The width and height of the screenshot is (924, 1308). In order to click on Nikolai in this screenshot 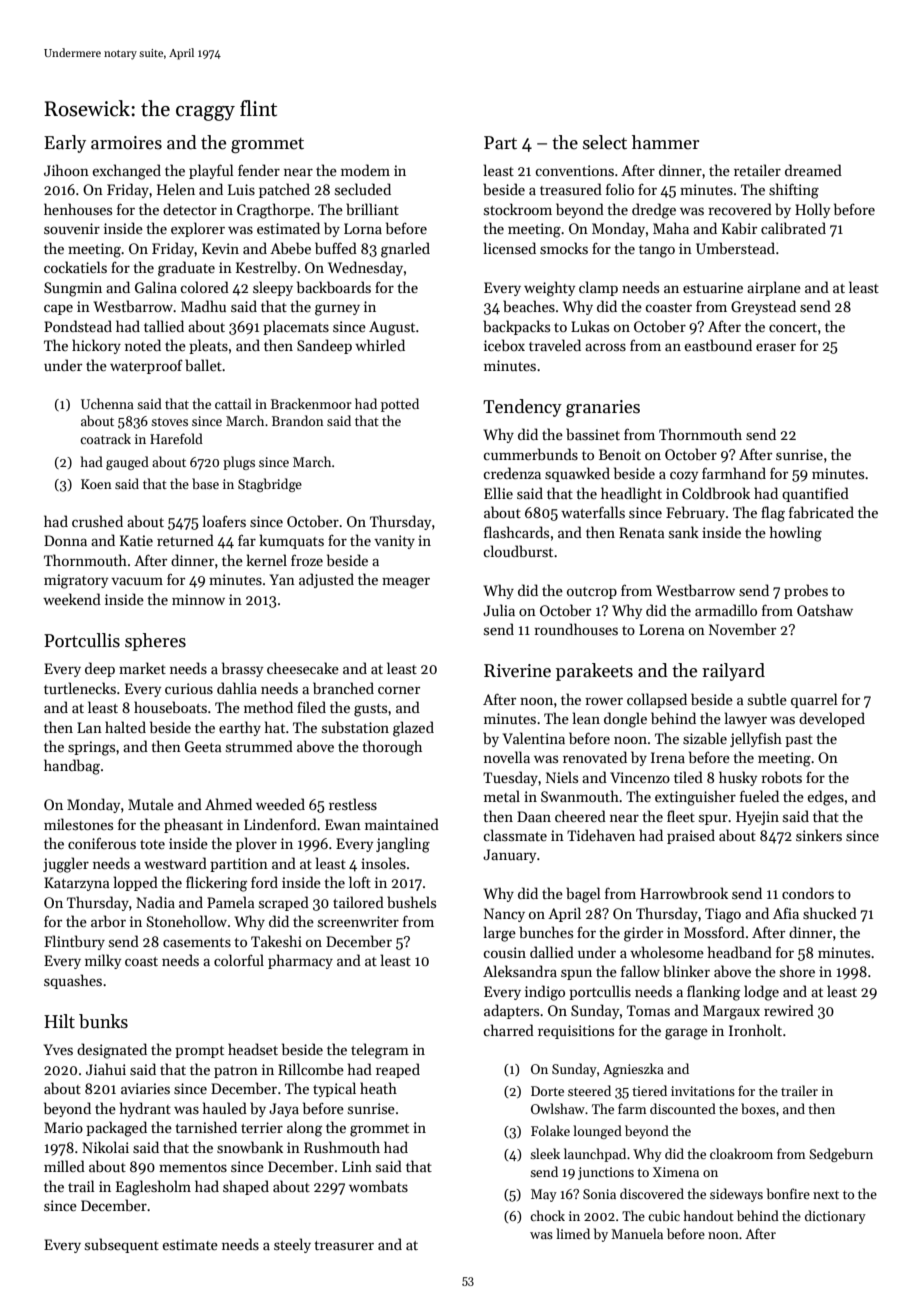, I will do `click(105, 1147)`.
